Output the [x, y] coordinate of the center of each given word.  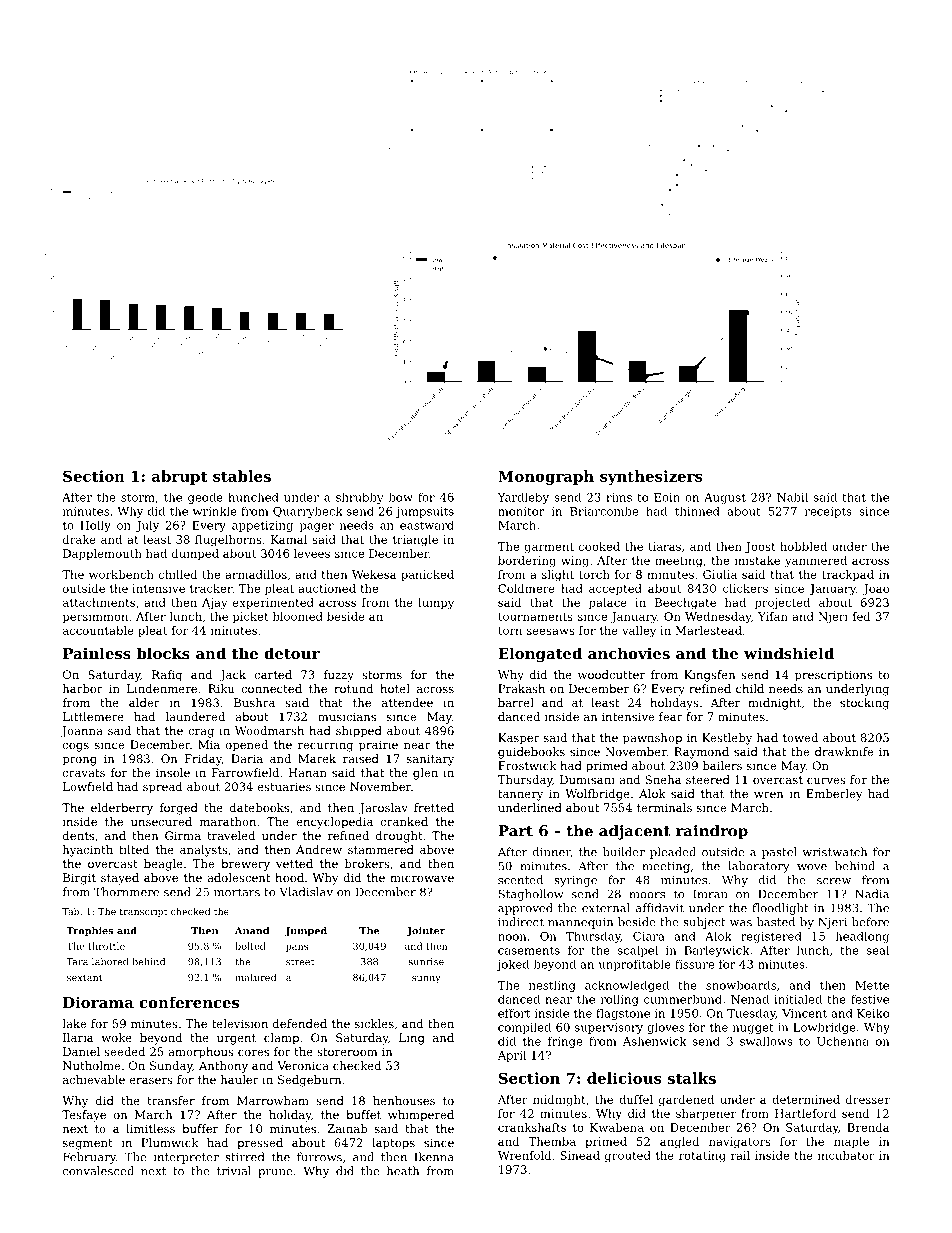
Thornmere [126, 892]
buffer [200, 1128]
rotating [702, 1157]
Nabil [792, 497]
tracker [211, 588]
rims [619, 497]
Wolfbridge [597, 795]
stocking [864, 704]
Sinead [580, 1155]
